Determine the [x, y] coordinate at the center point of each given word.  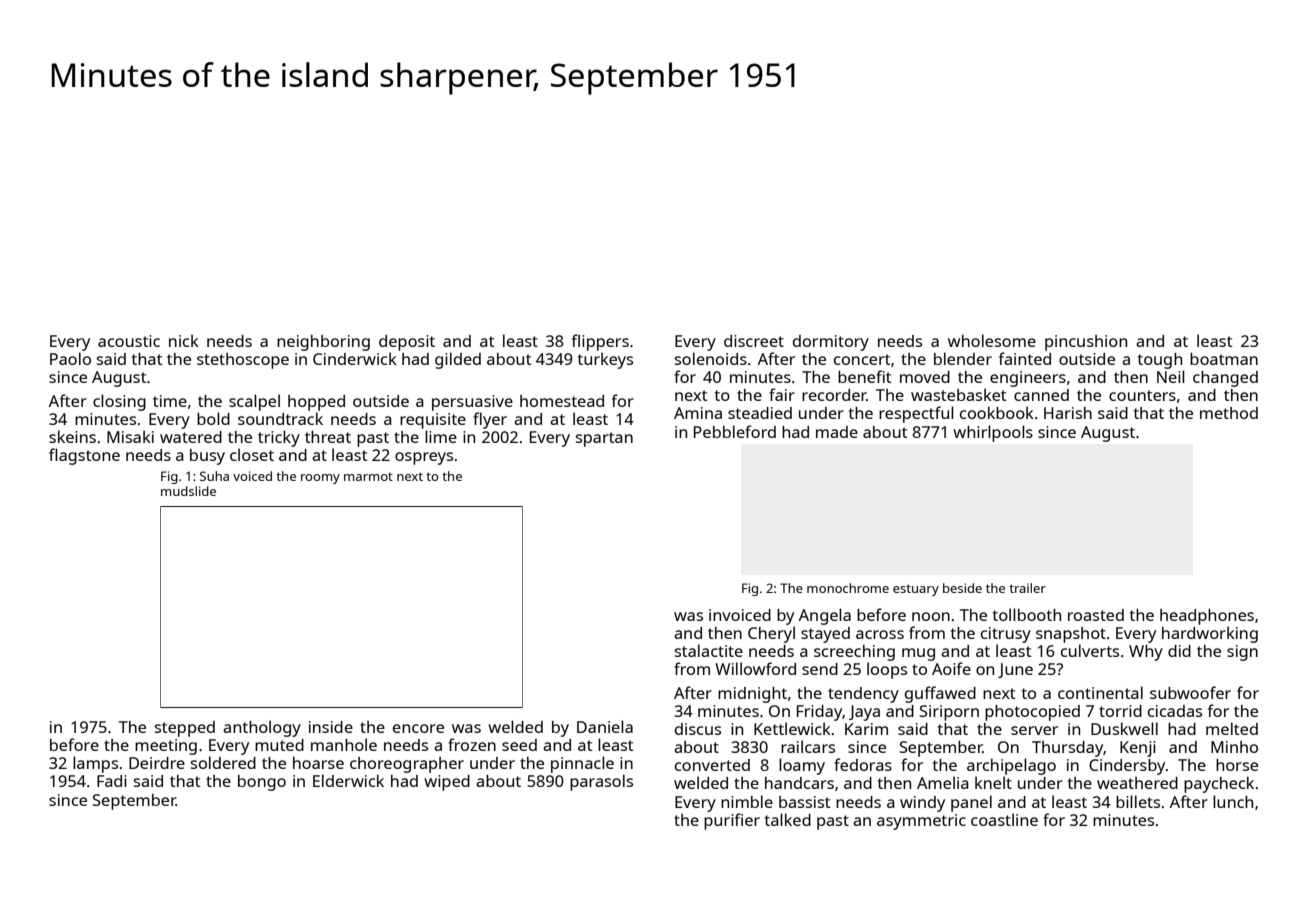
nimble [747, 801]
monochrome [848, 588]
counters [1142, 395]
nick [184, 340]
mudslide [188, 491]
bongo [262, 783]
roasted [1096, 615]
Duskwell [1124, 728]
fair [782, 394]
